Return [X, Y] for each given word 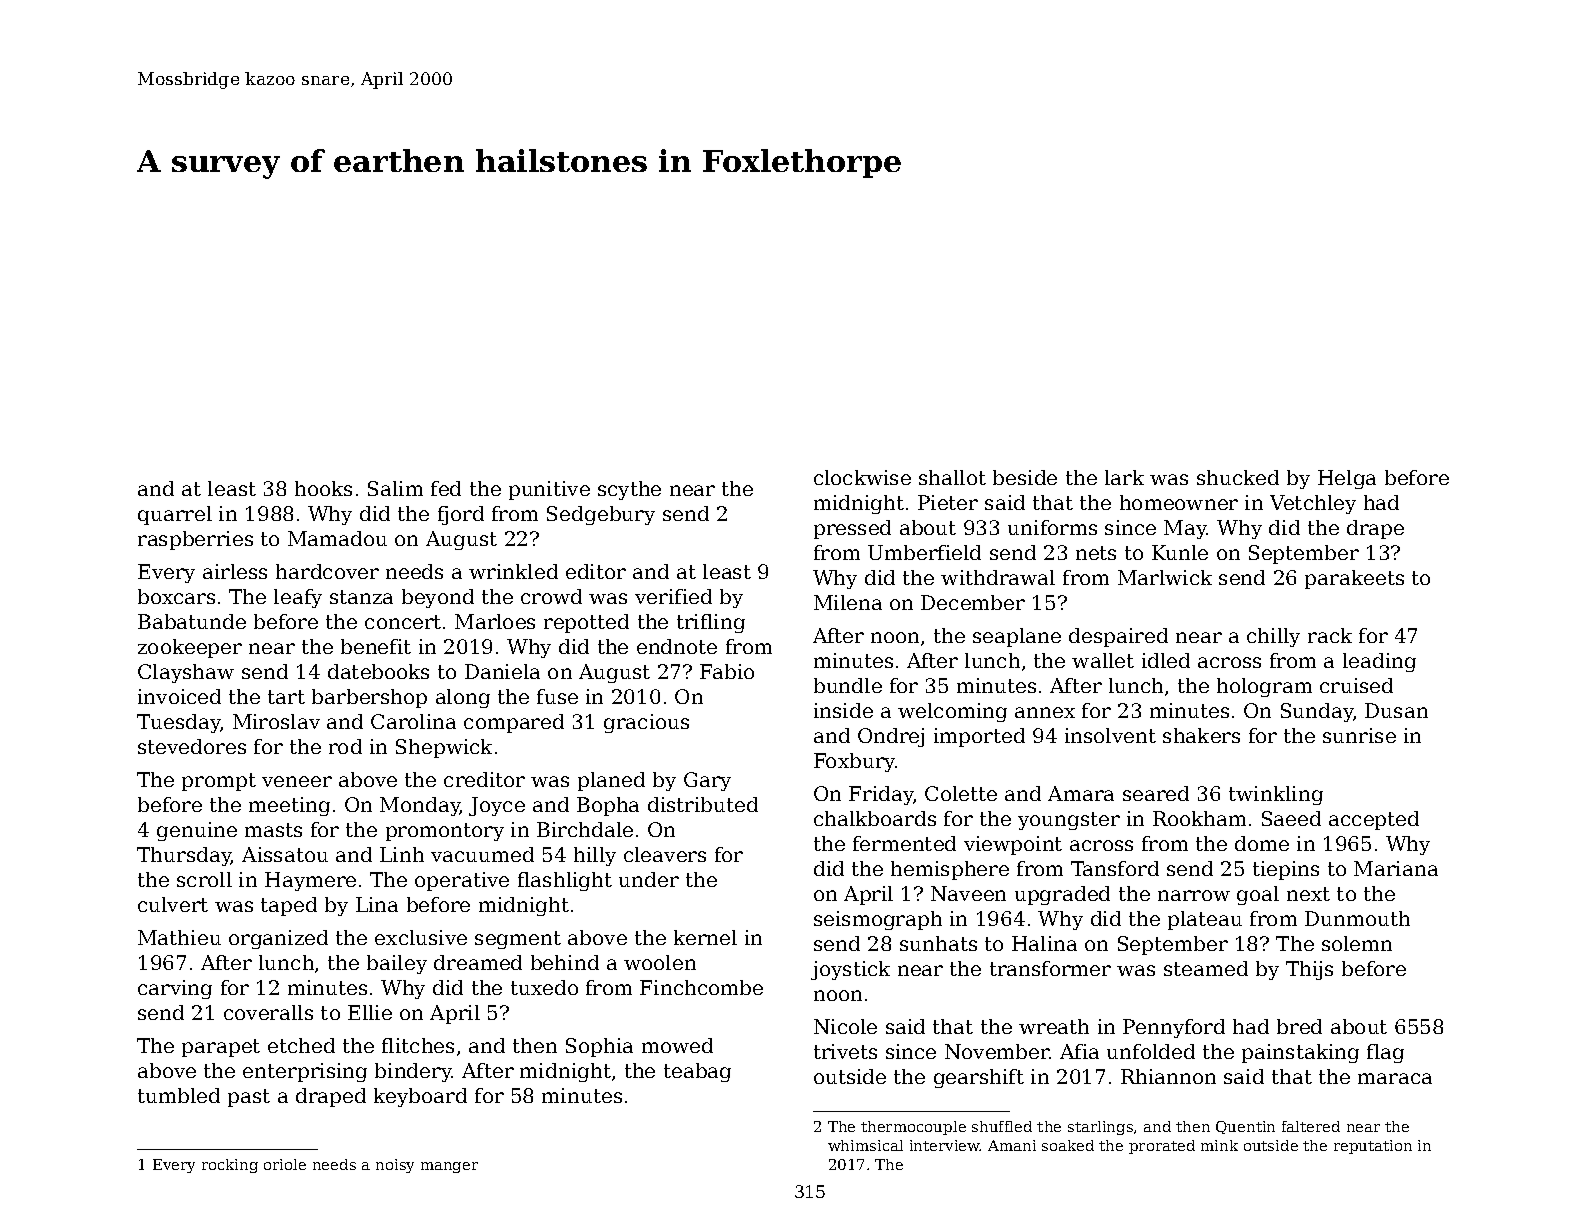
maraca [1395, 1078]
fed [446, 488]
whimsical [865, 1145]
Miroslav [276, 721]
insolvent [1110, 735]
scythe [629, 490]
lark [1124, 477]
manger [449, 1167]
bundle [848, 685]
